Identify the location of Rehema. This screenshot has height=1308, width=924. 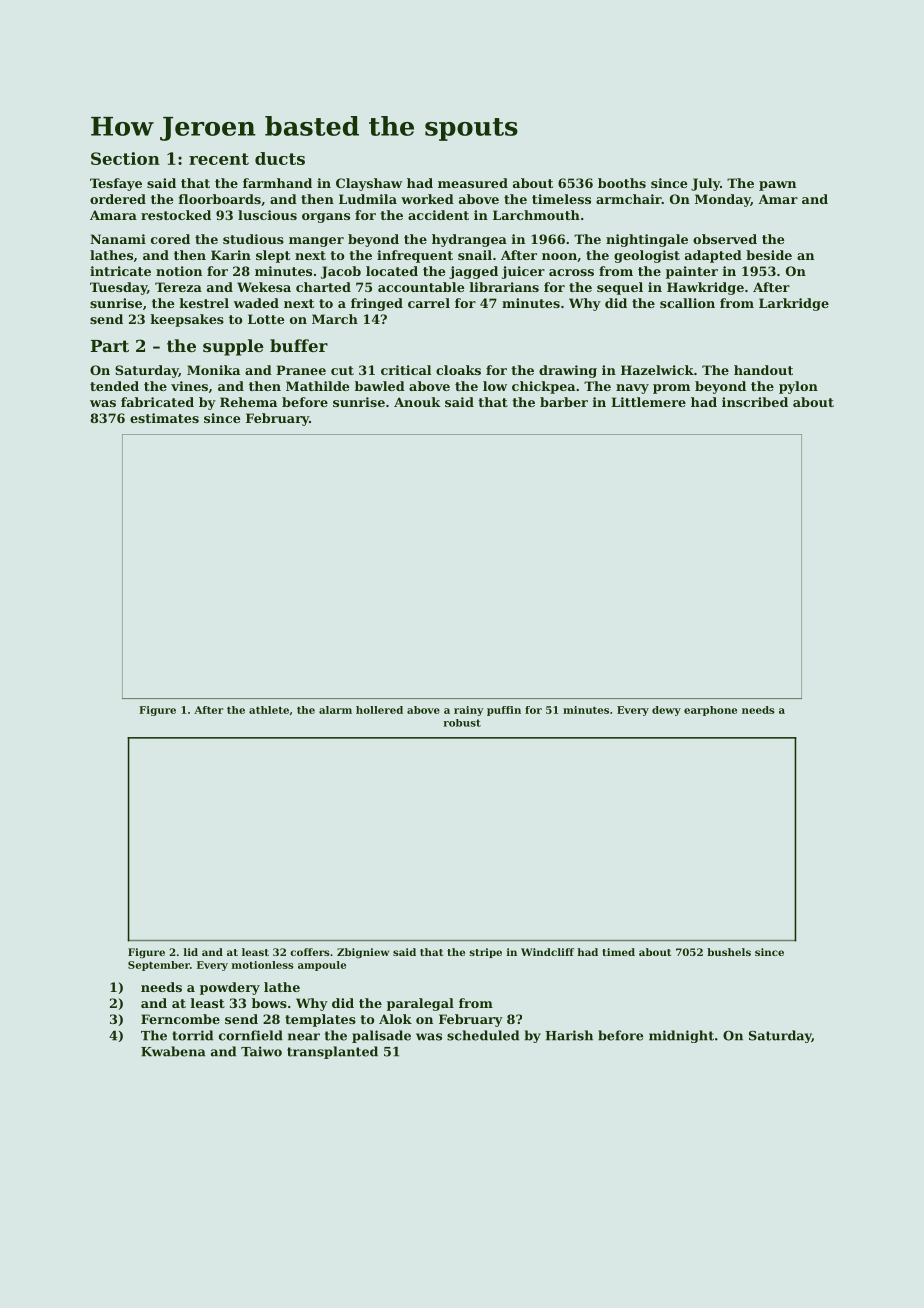
(248, 402).
